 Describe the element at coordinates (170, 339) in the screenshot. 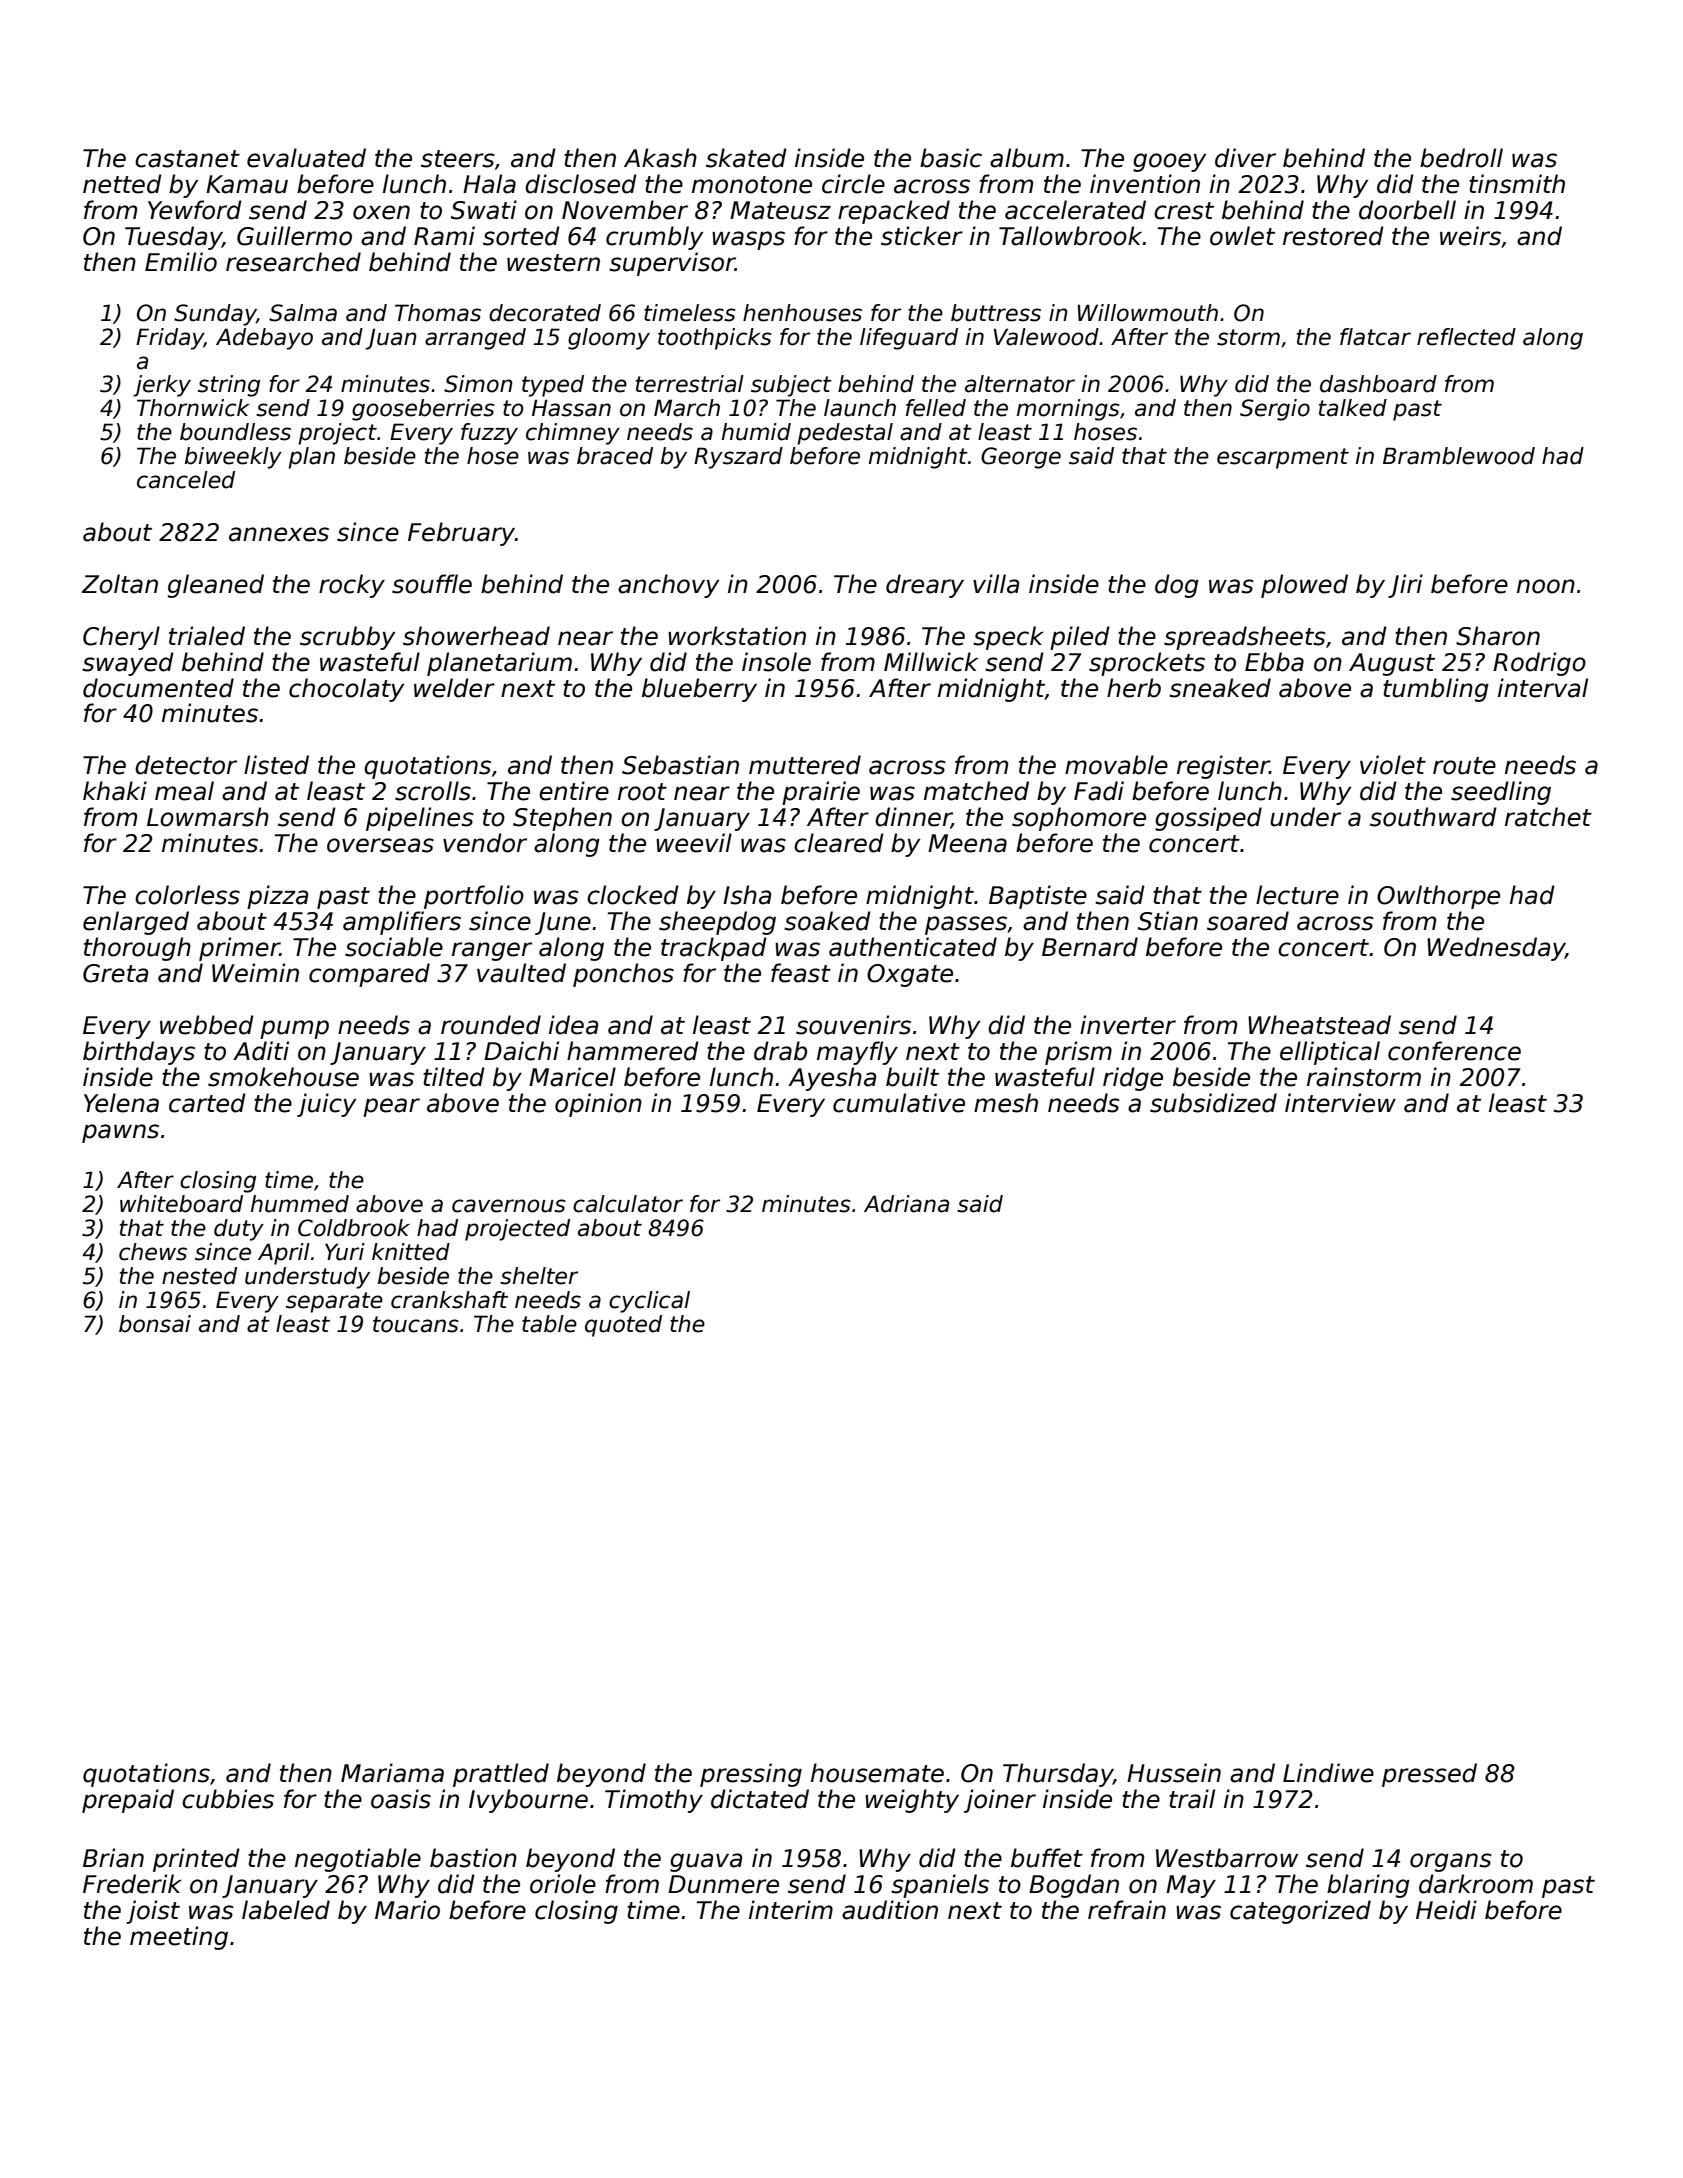

I see `Friday` at that location.
